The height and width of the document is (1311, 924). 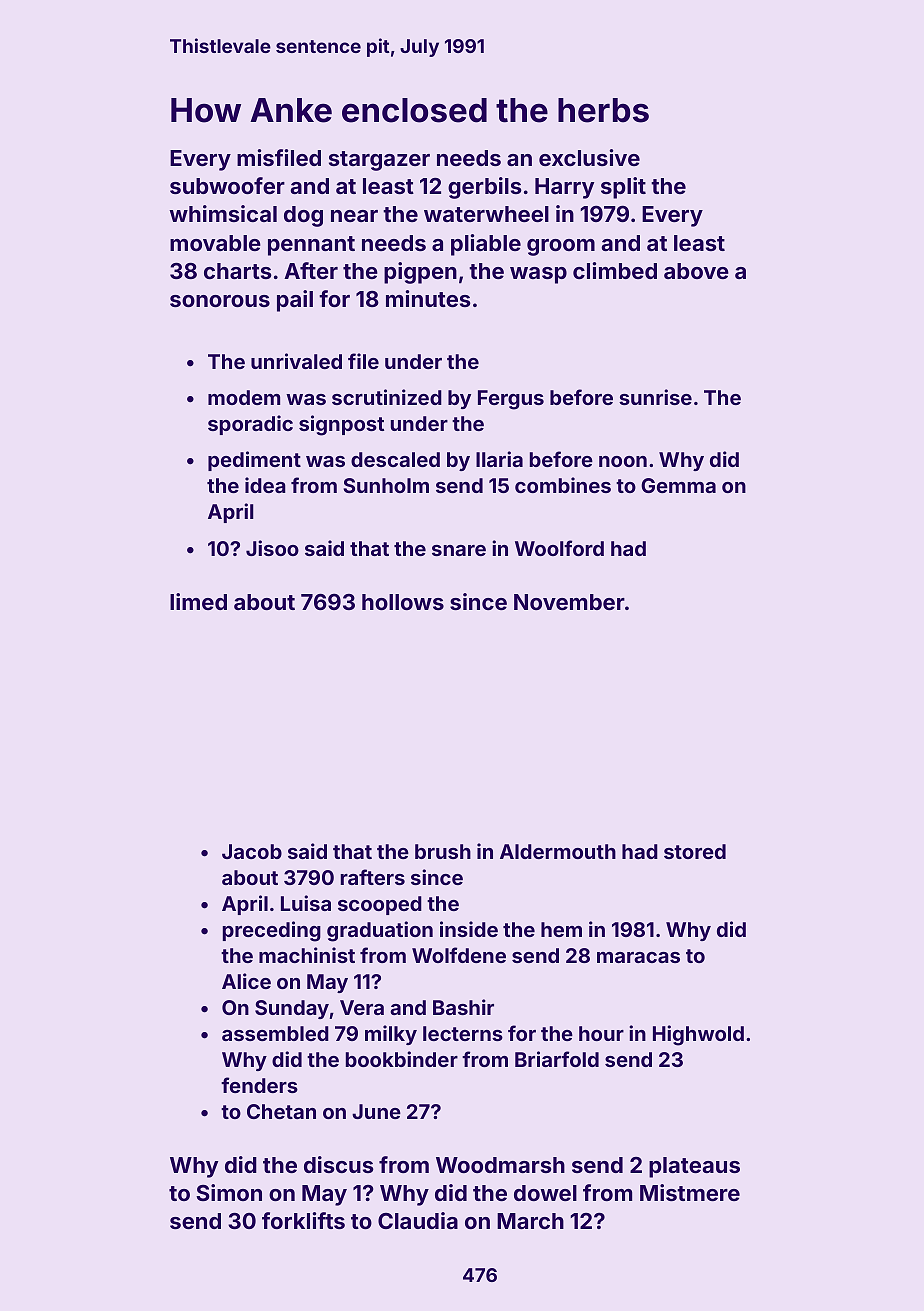 What do you see at coordinates (354, 216) in the document?
I see `near` at bounding box center [354, 216].
